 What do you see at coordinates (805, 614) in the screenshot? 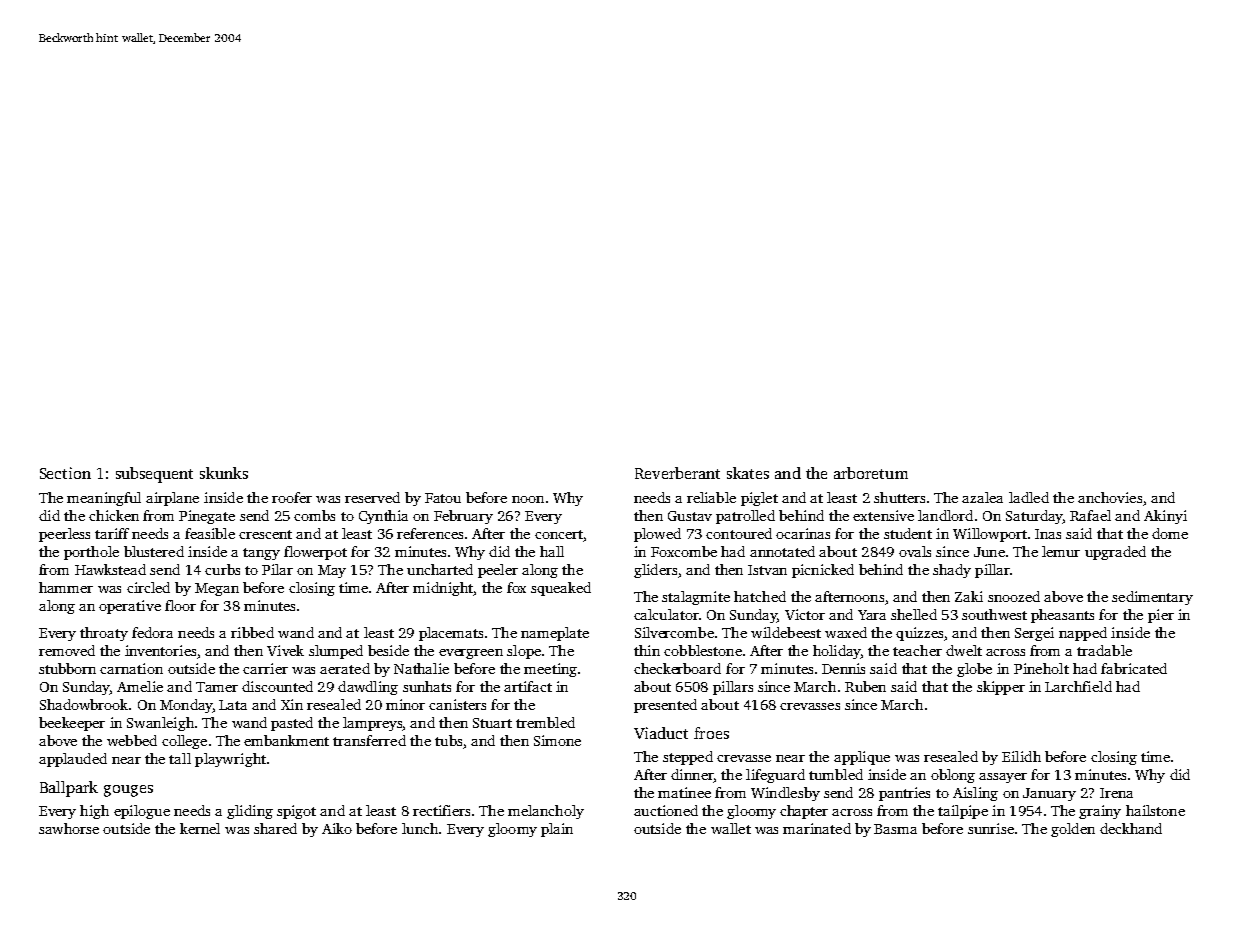
I see `Victor` at bounding box center [805, 614].
